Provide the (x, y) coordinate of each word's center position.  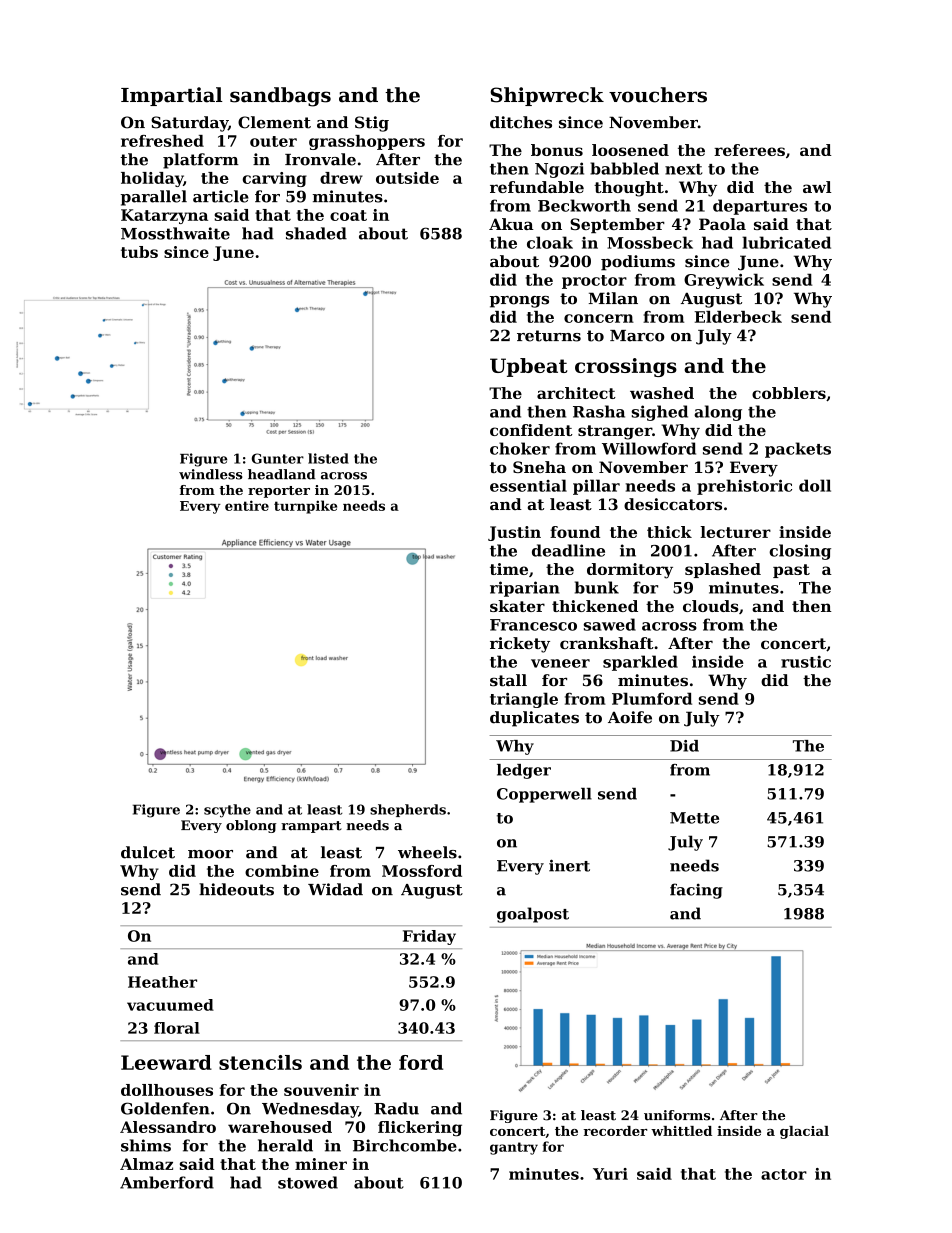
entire (247, 505)
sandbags (280, 97)
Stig (372, 124)
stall (508, 680)
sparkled (640, 663)
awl (817, 187)
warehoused (280, 1127)
